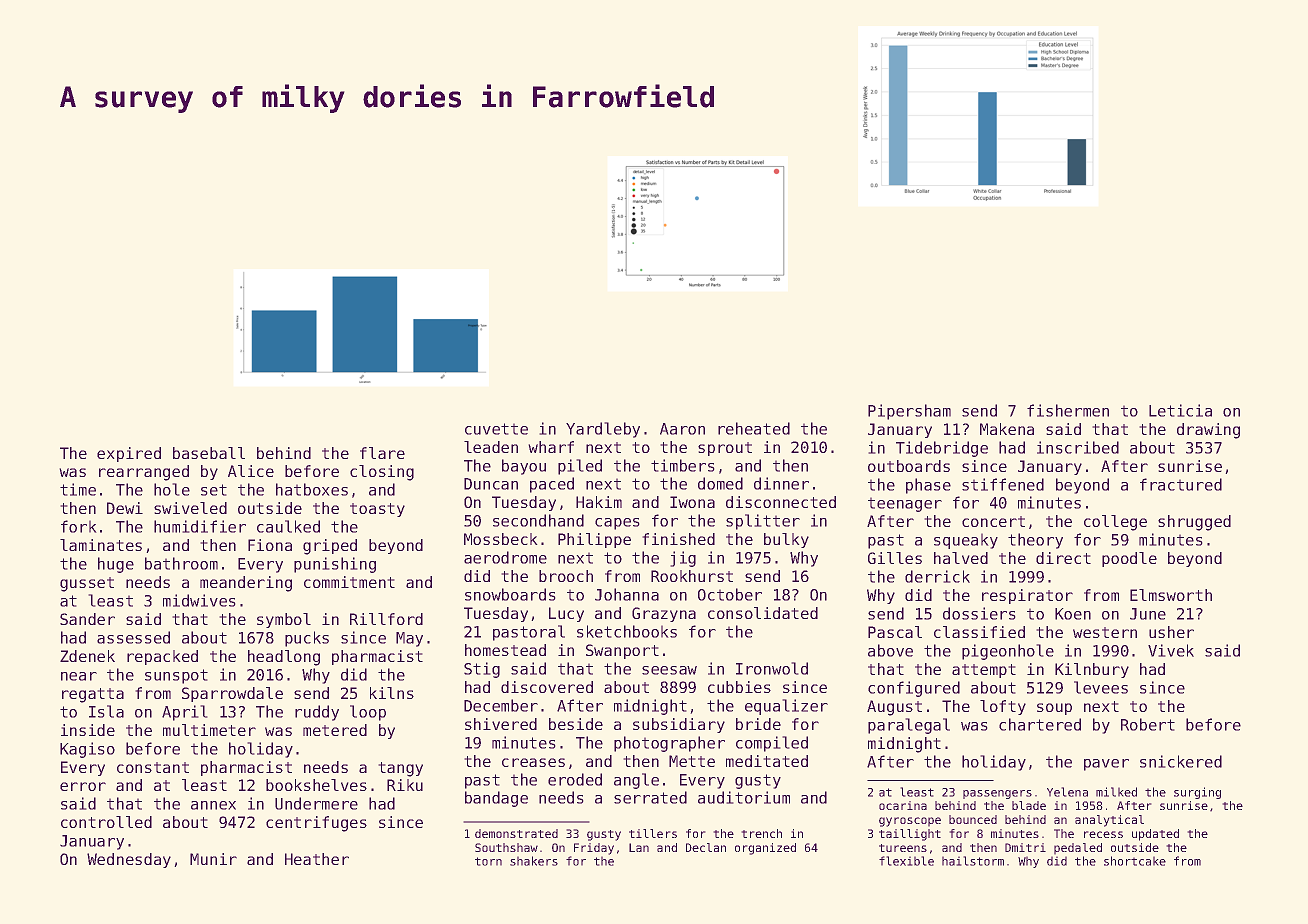 Image resolution: width=1308 pixels, height=924 pixels. What do you see at coordinates (1181, 761) in the screenshot?
I see `snickered` at bounding box center [1181, 761].
